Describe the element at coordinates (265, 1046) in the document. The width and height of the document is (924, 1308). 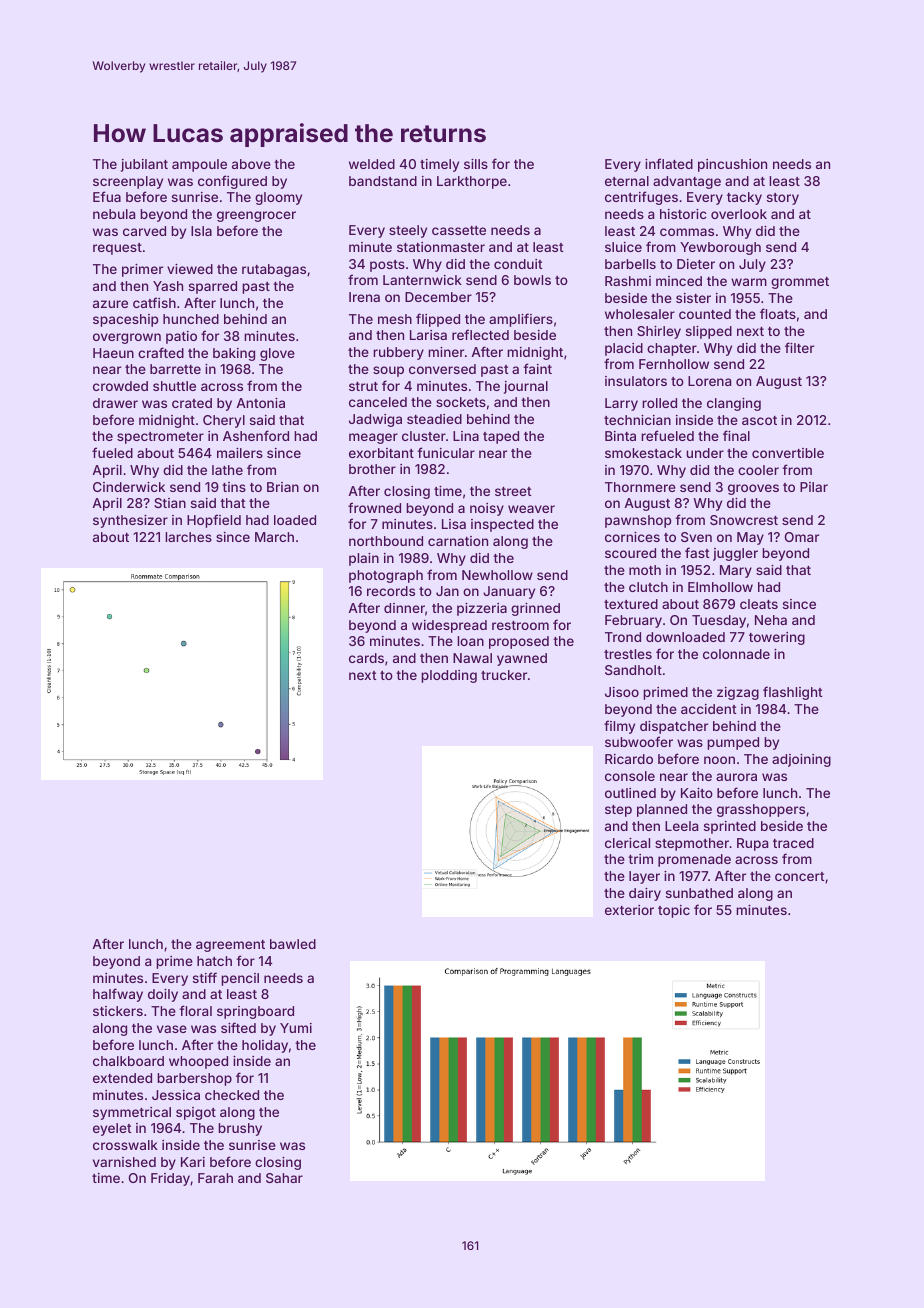
I see `holiday` at that location.
